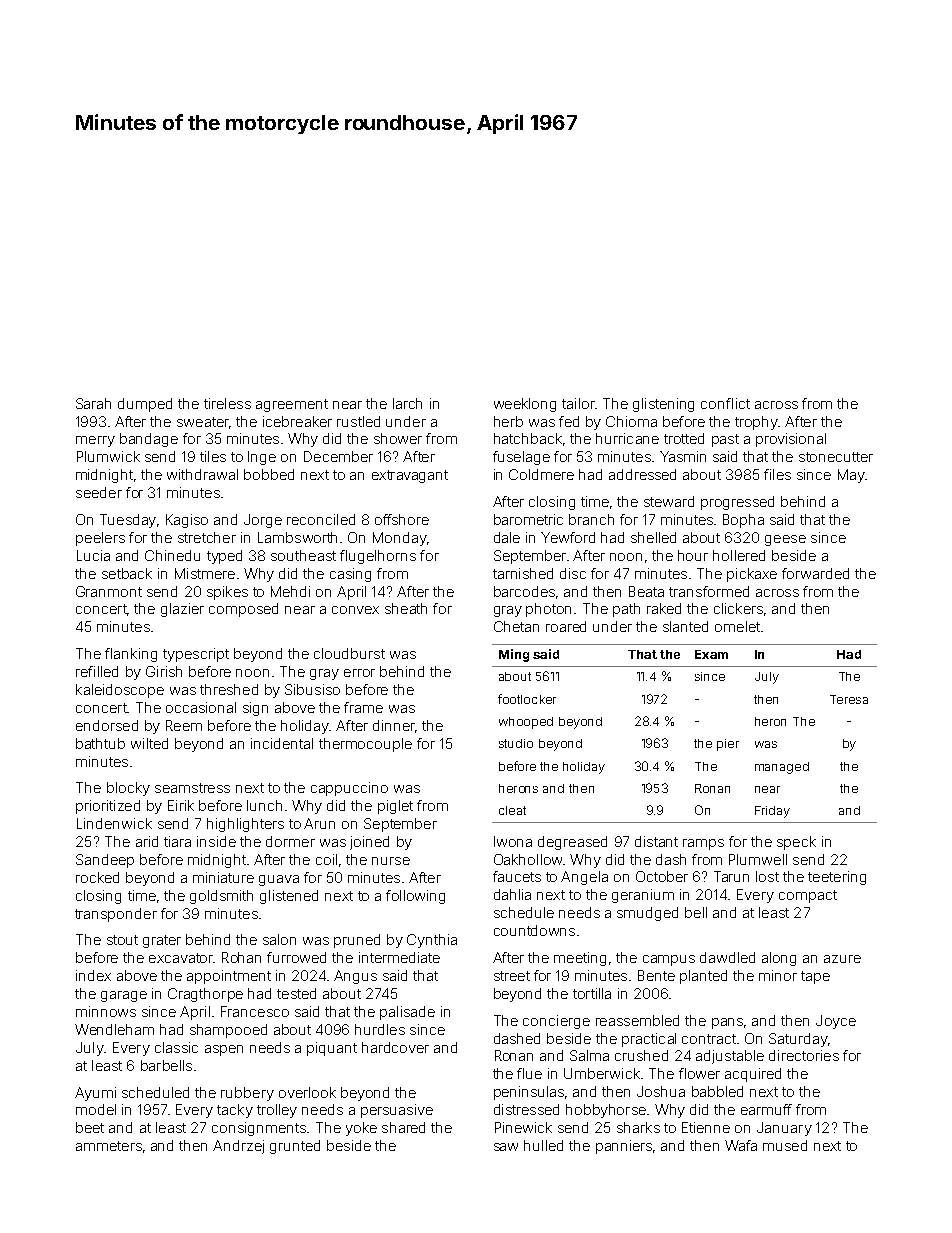  Describe the element at coordinates (738, 608) in the screenshot. I see `clickers` at that location.
